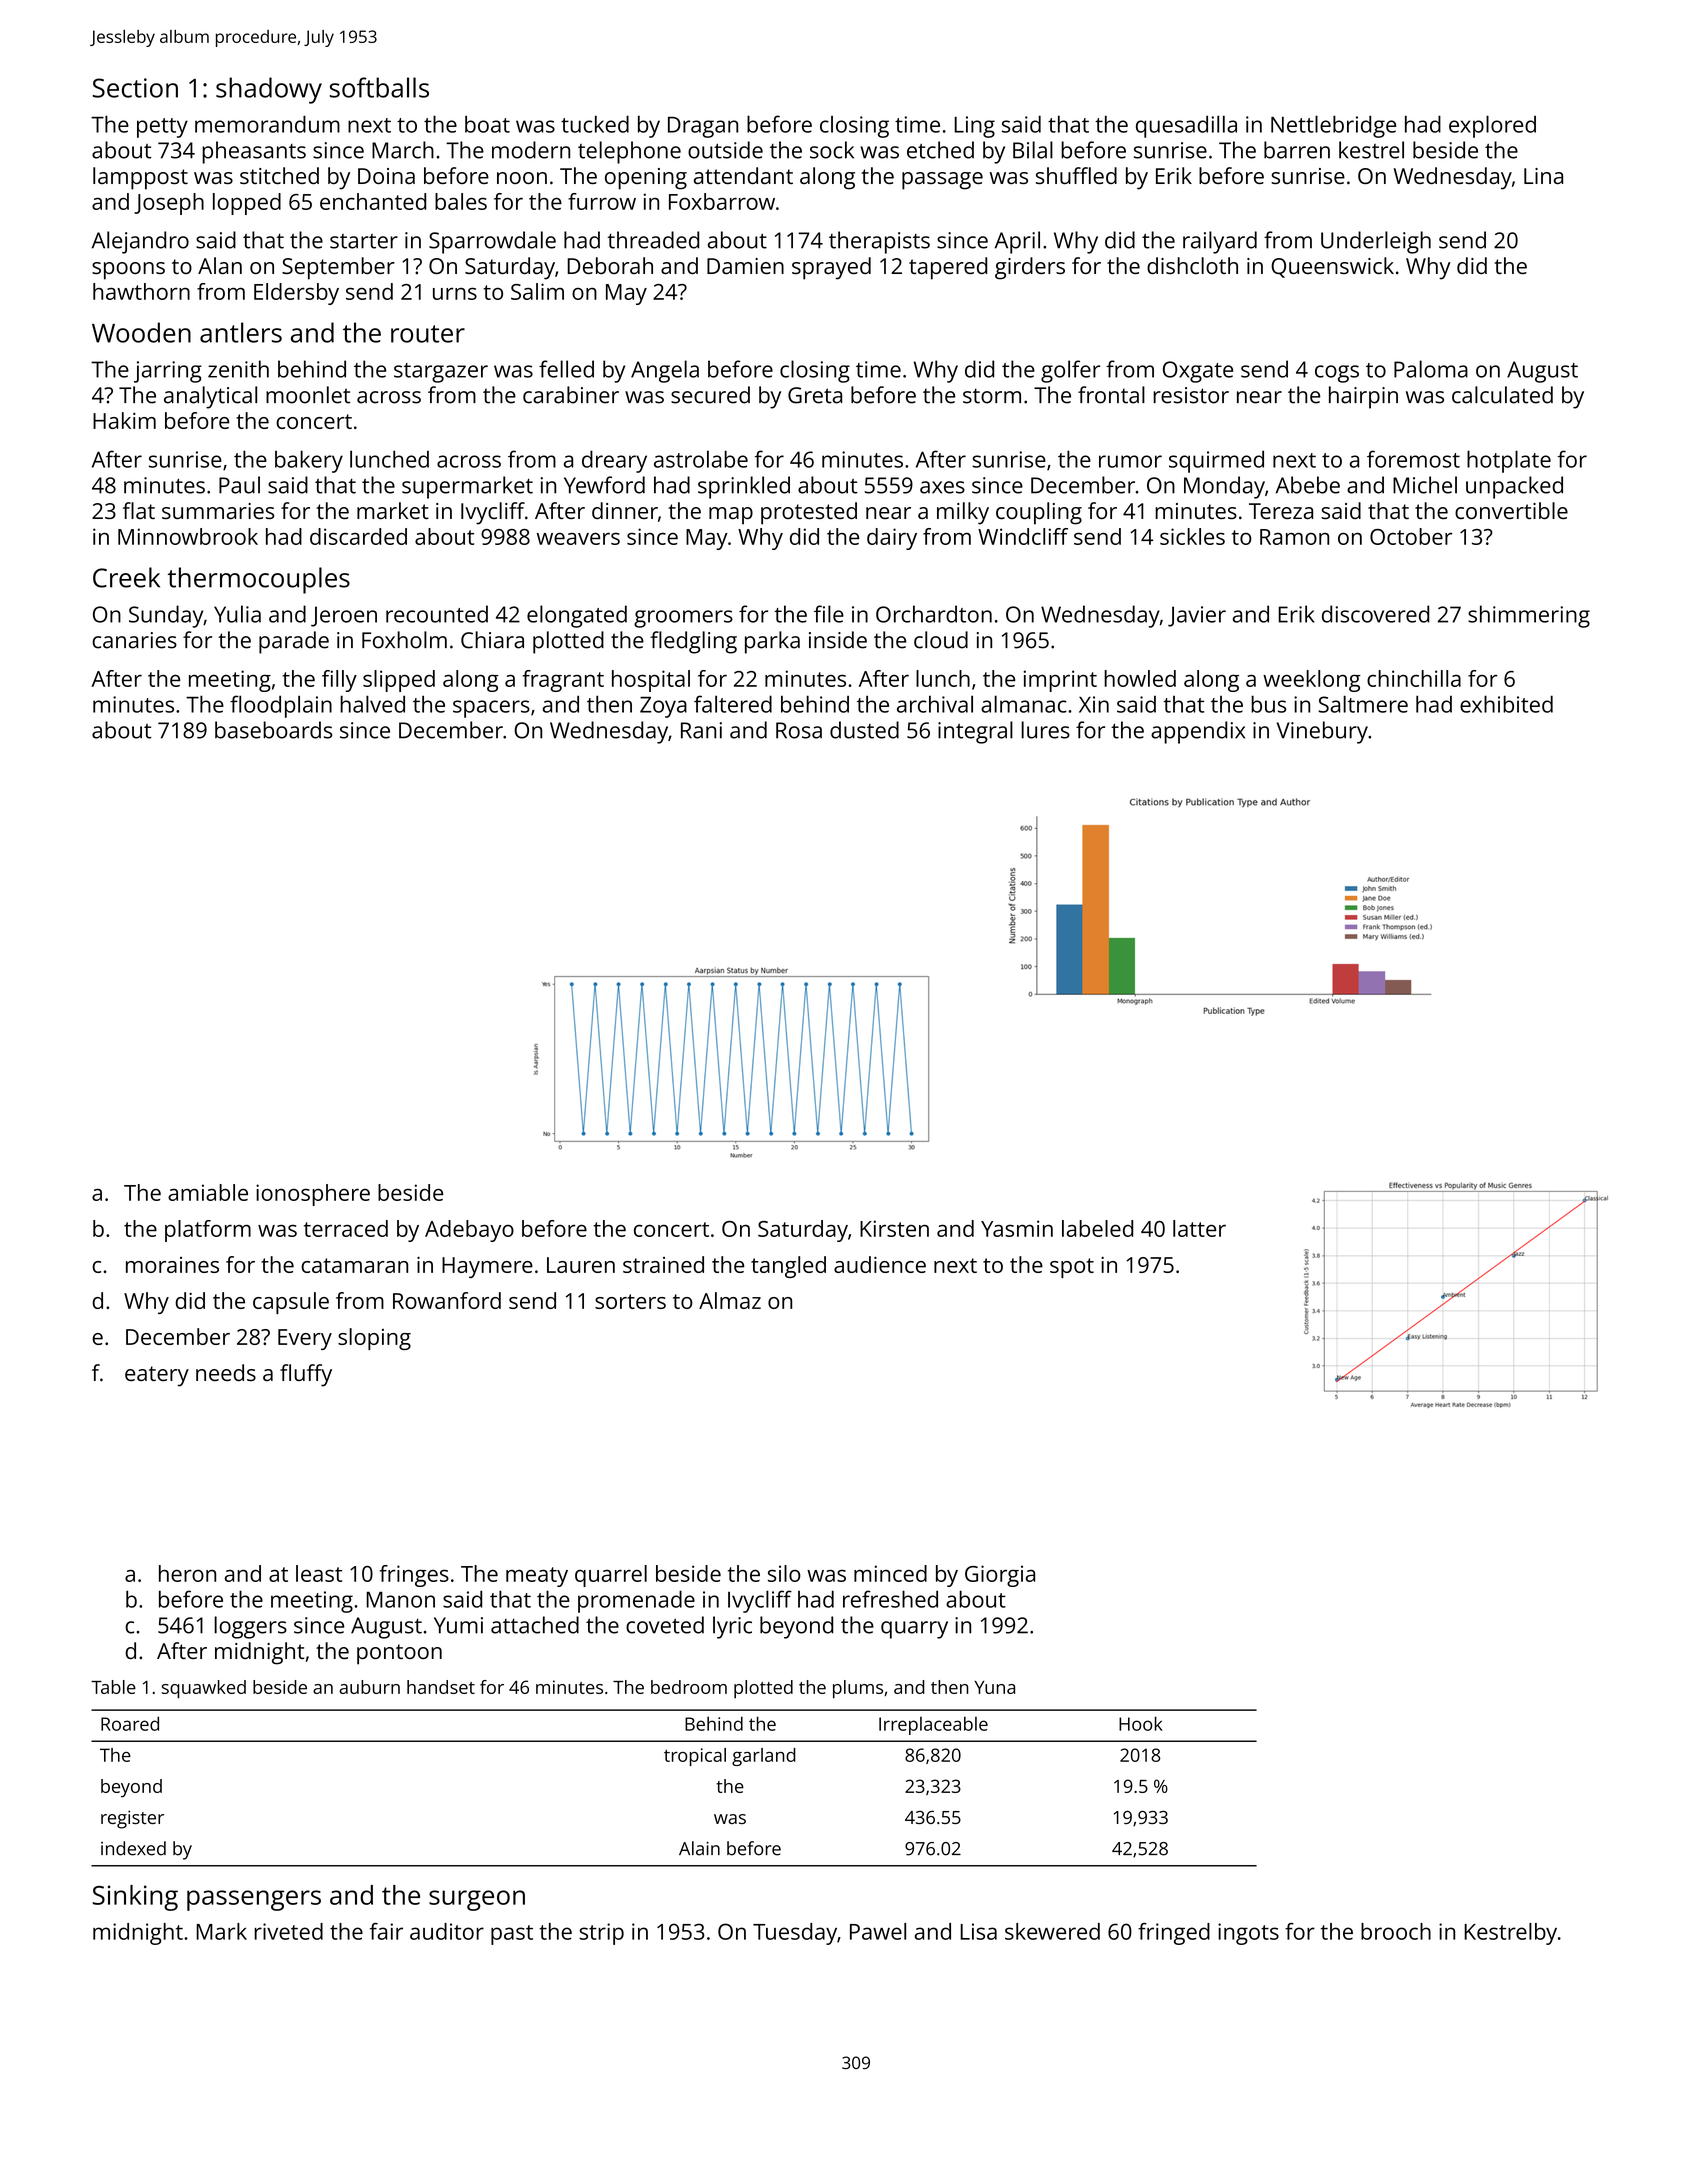 This screenshot has height=2178, width=1683. What do you see at coordinates (1030, 268) in the screenshot?
I see `girders` at bounding box center [1030, 268].
